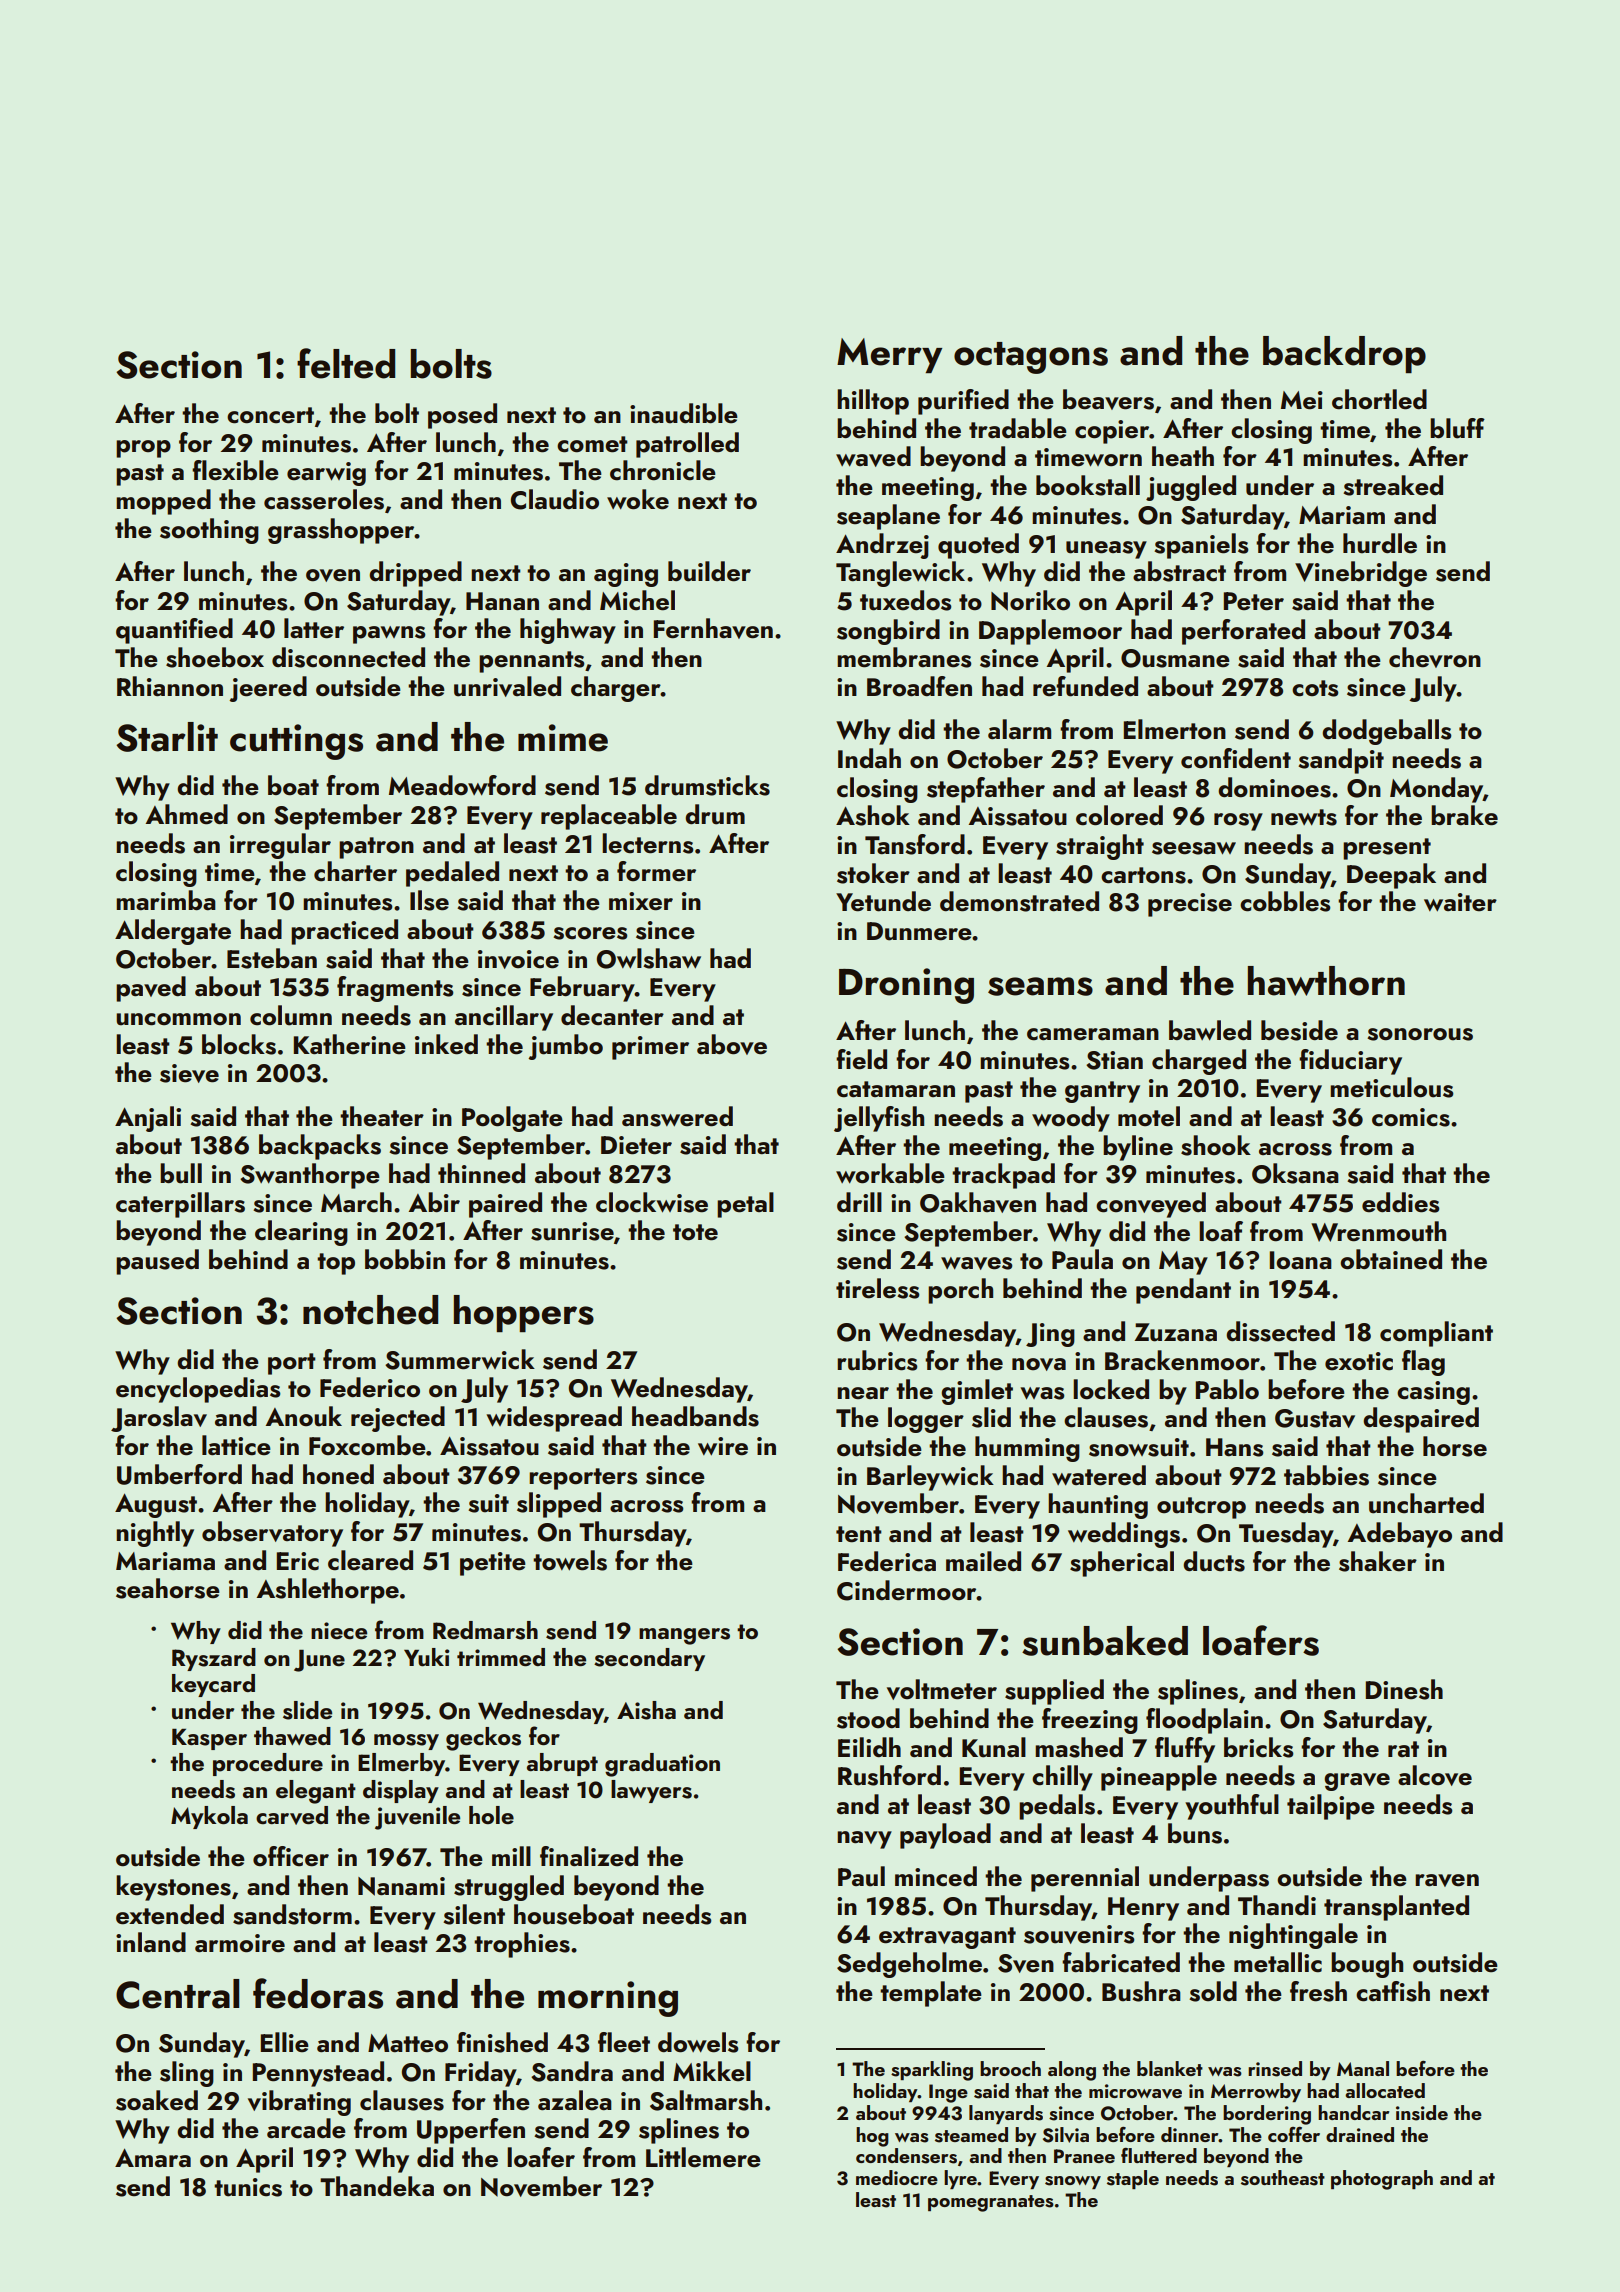 This screenshot has width=1620, height=2292. I want to click on felted, so click(346, 363).
